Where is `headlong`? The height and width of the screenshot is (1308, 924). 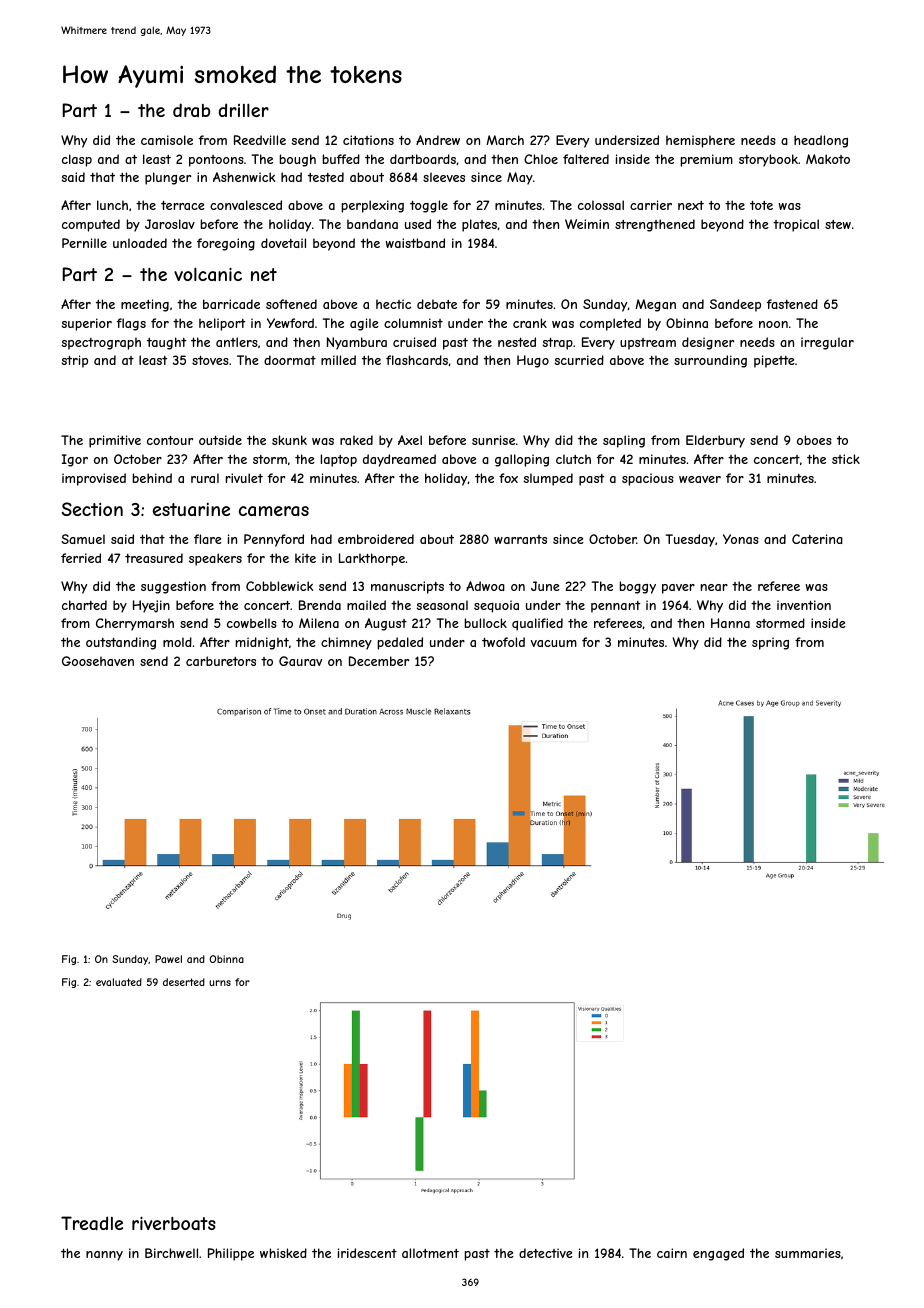 headlong is located at coordinates (821, 141).
